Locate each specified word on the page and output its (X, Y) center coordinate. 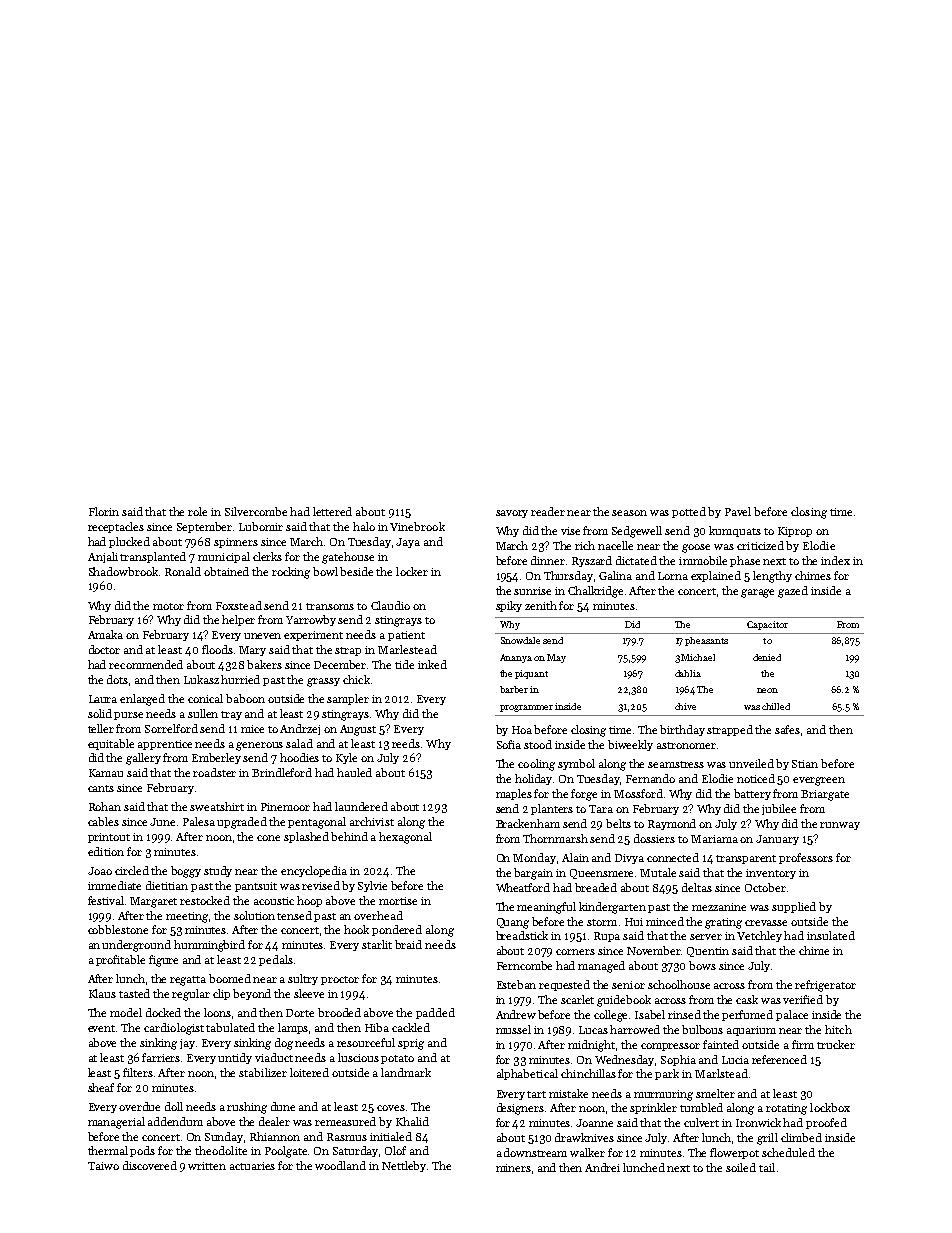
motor (168, 606)
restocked (205, 900)
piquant (531, 674)
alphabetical (527, 1074)
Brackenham (528, 823)
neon (767, 690)
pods (142, 1151)
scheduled (788, 1152)
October (765, 887)
